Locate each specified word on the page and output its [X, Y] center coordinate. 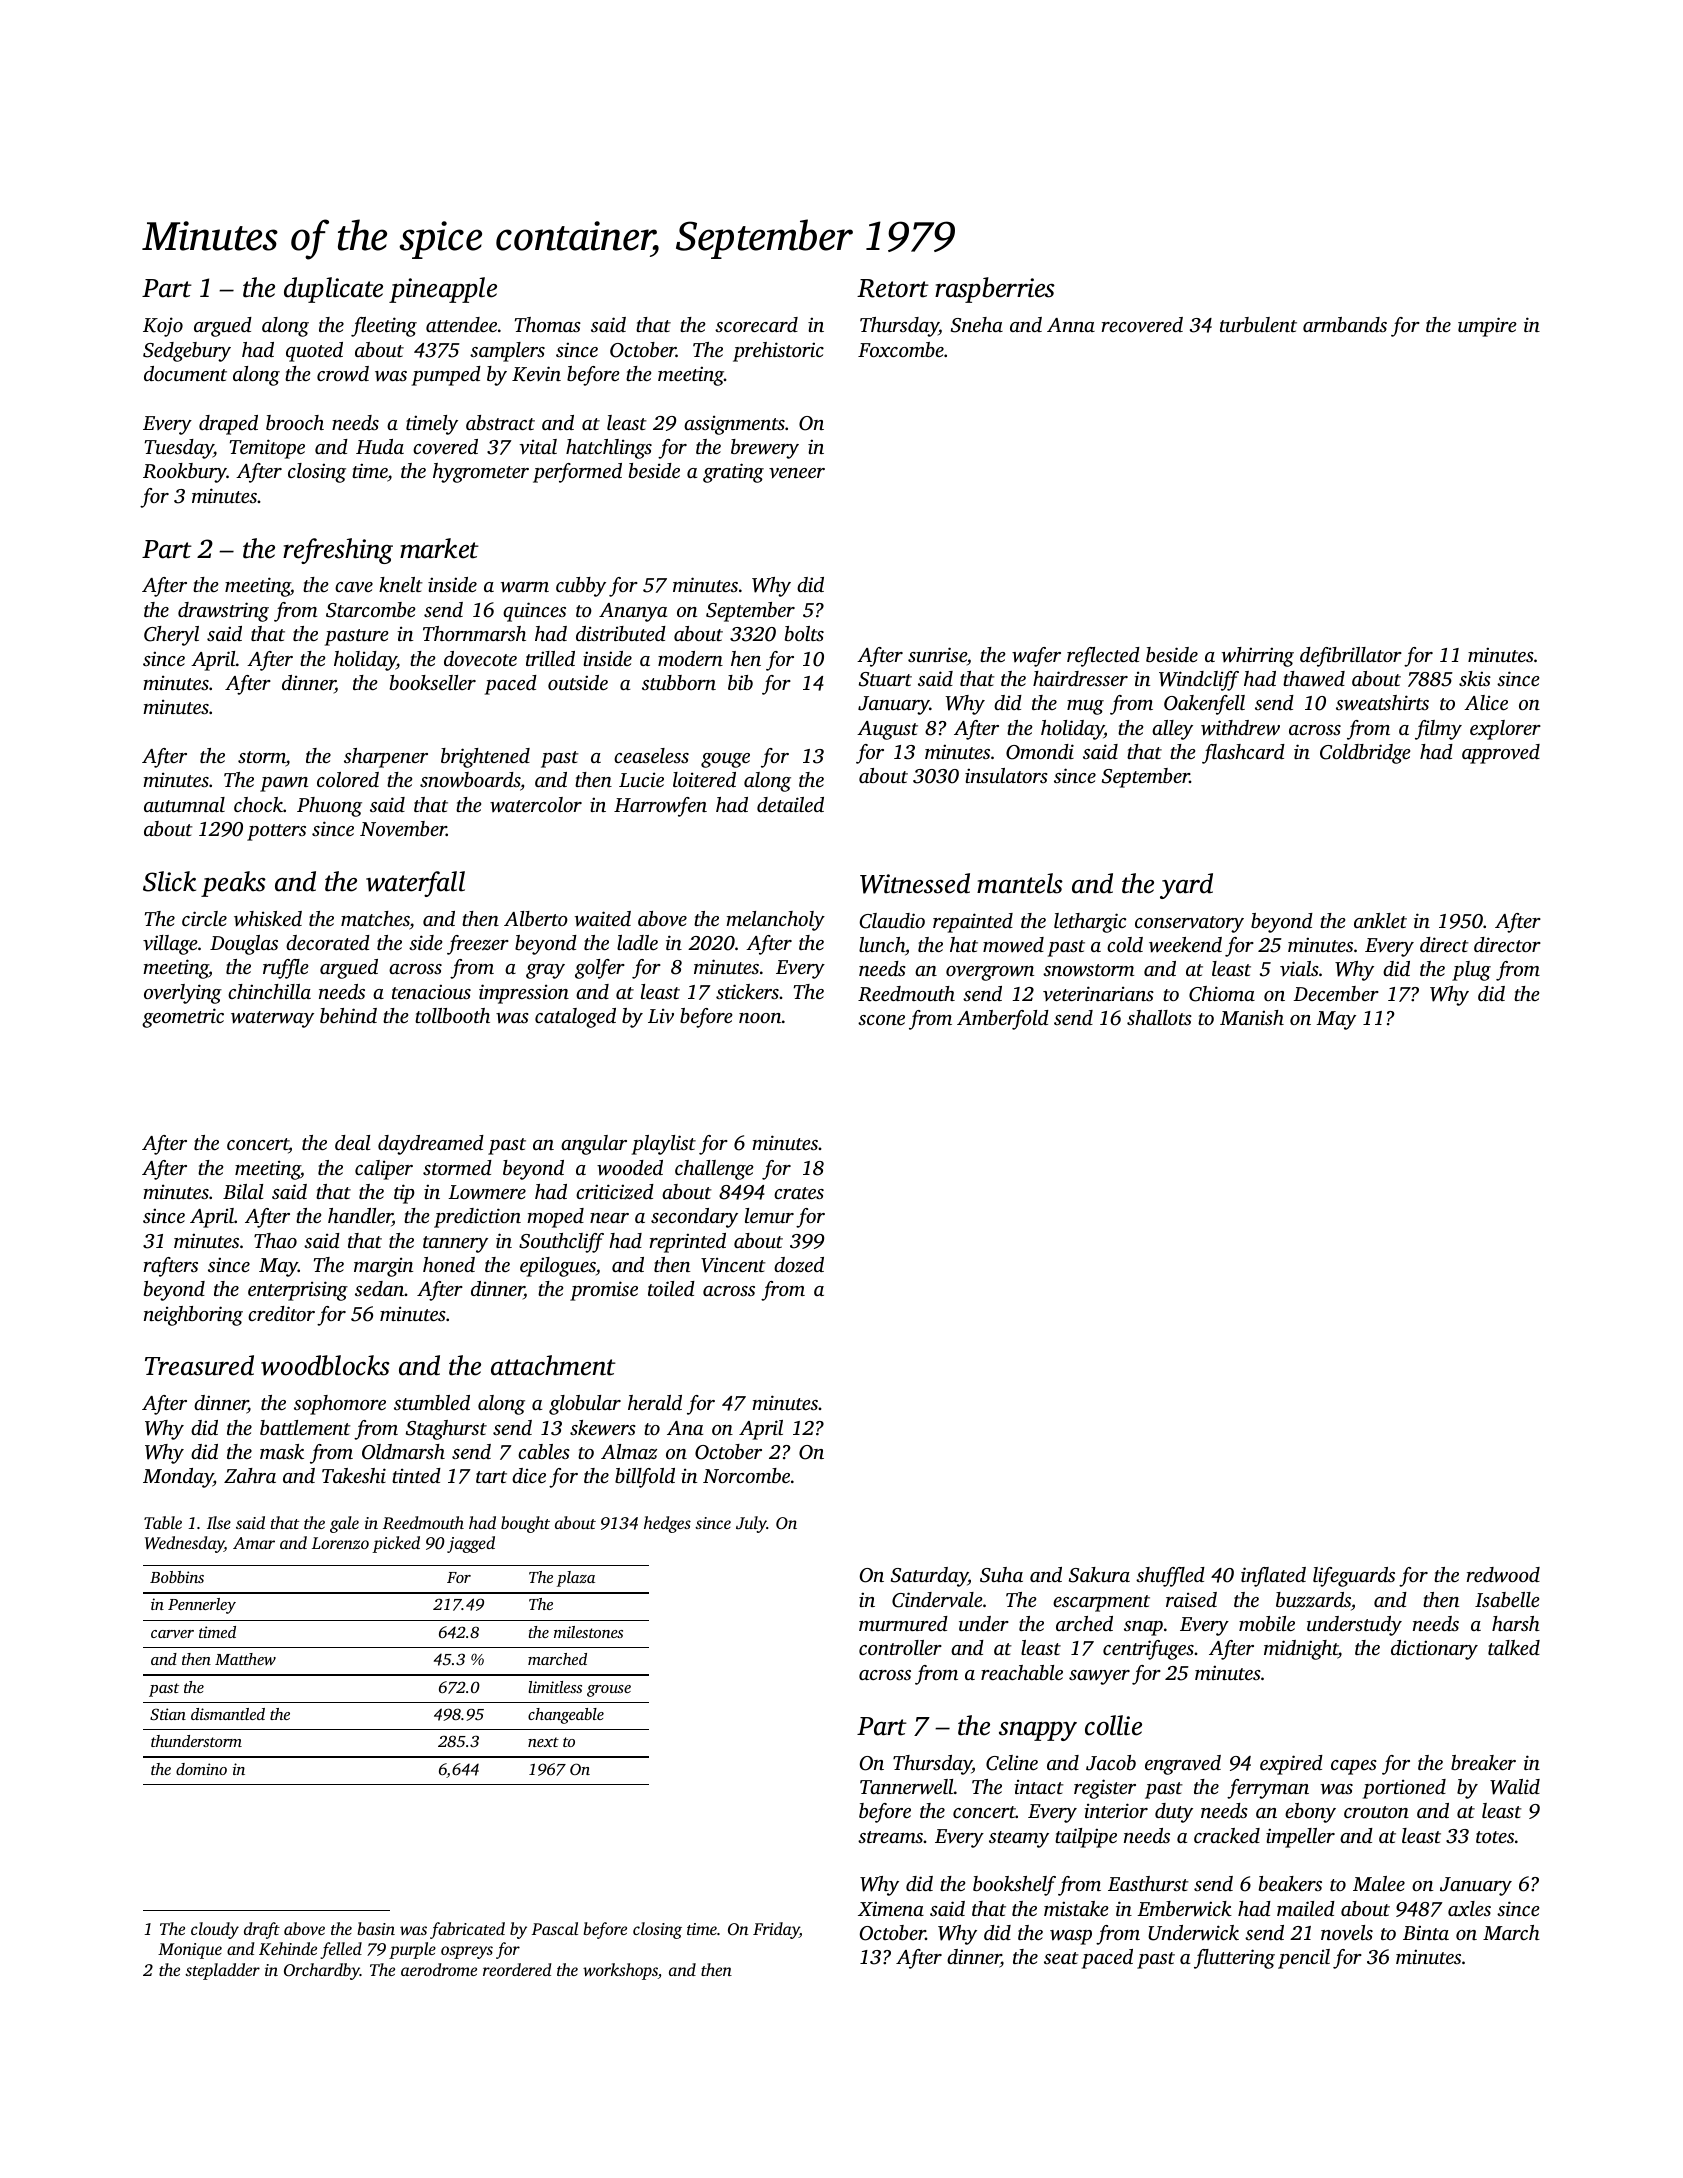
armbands [1345, 324]
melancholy [775, 921]
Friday [776, 1930]
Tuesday [179, 449]
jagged [471, 1544]
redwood [1503, 1574]
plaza [576, 1579]
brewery [765, 449]
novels [1347, 1932]
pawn [284, 784]
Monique [190, 1951]
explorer [1505, 730]
